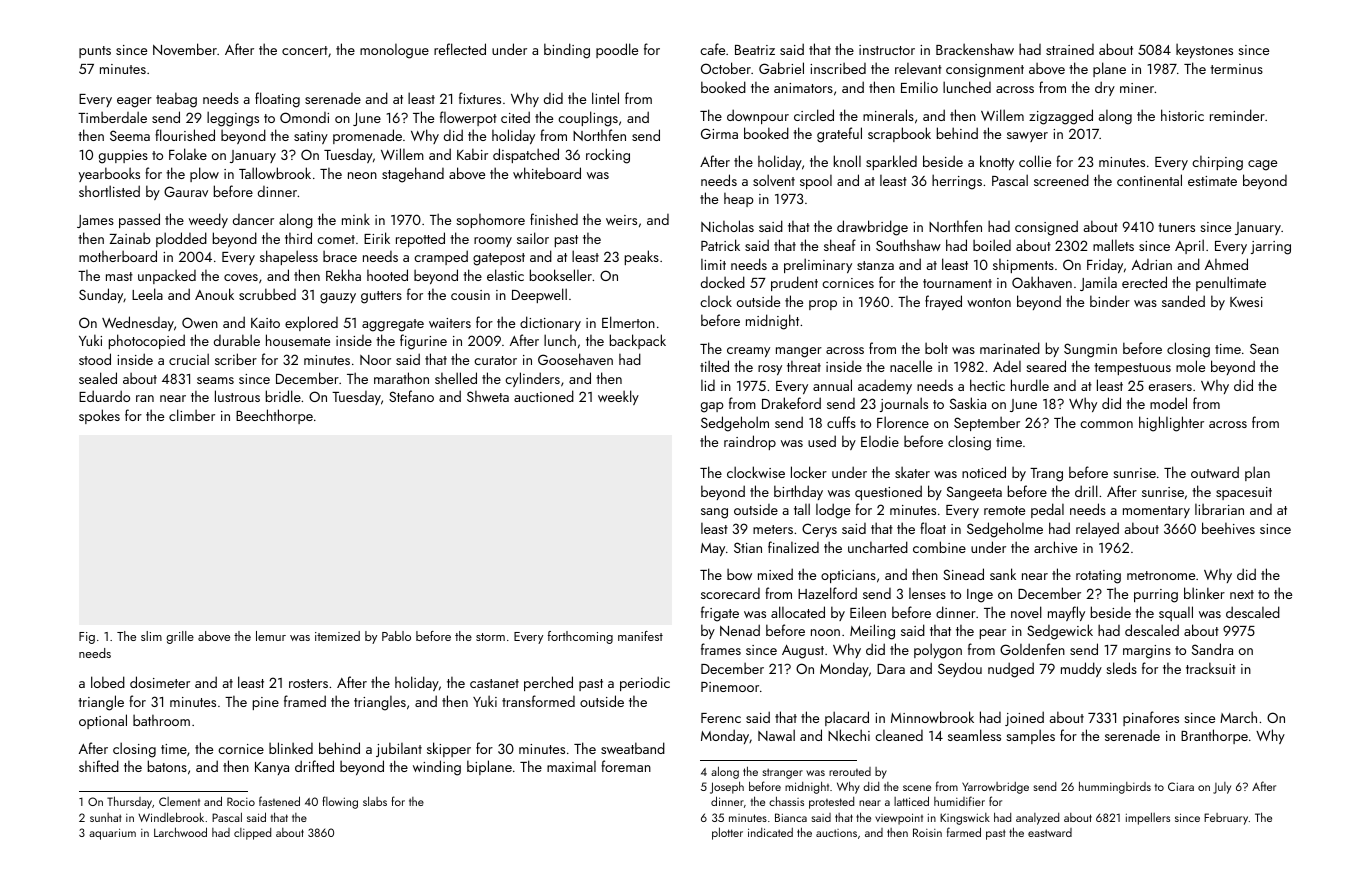 This screenshot has width=1372, height=887. What do you see at coordinates (911, 801) in the screenshot?
I see `latticed` at bounding box center [911, 801].
